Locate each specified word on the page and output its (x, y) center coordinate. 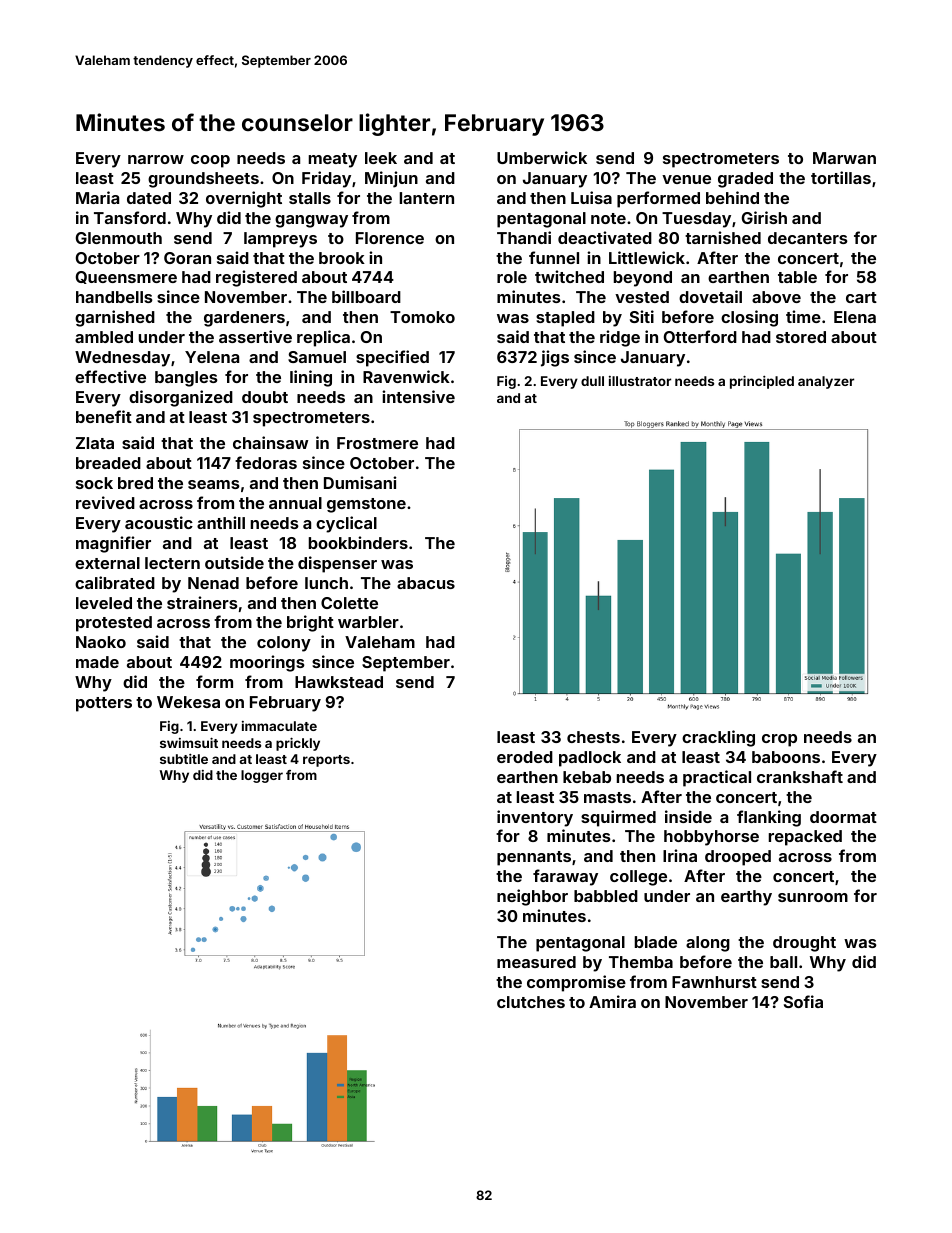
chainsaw (270, 442)
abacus (426, 583)
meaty (333, 160)
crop (779, 740)
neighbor (532, 897)
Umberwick (542, 157)
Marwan (844, 158)
